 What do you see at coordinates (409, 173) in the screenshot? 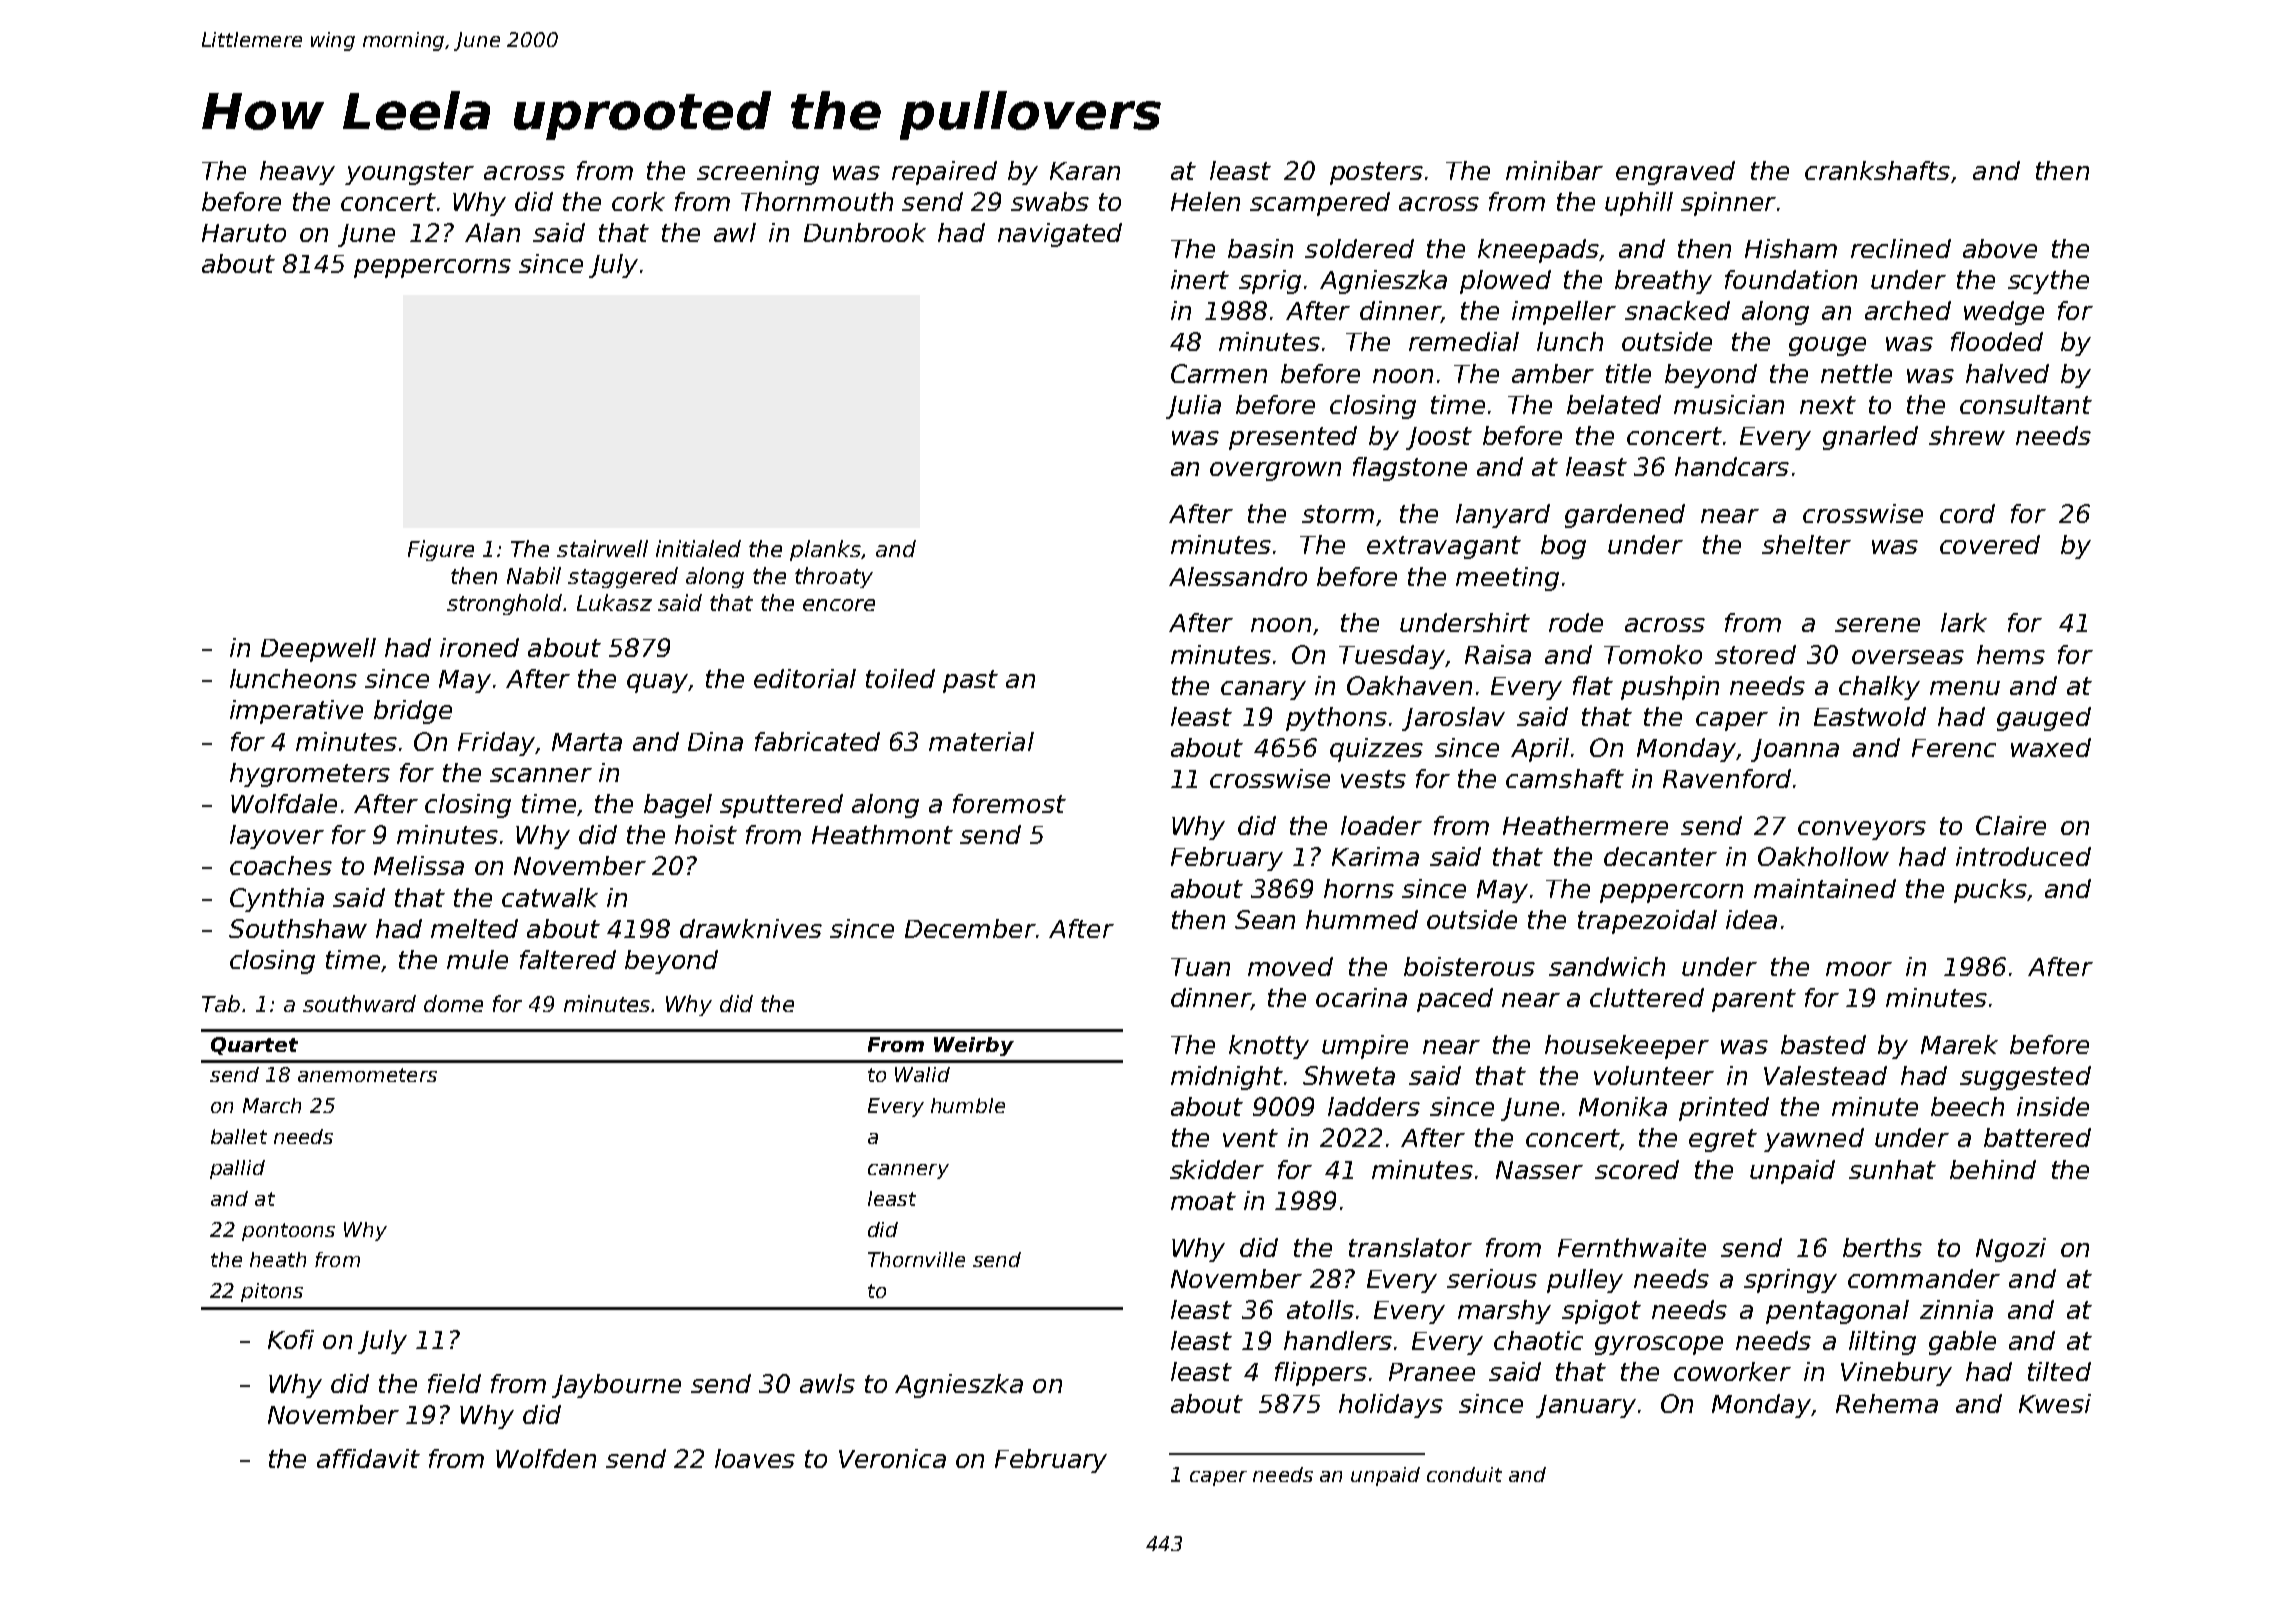
I see `youngster` at bounding box center [409, 173].
